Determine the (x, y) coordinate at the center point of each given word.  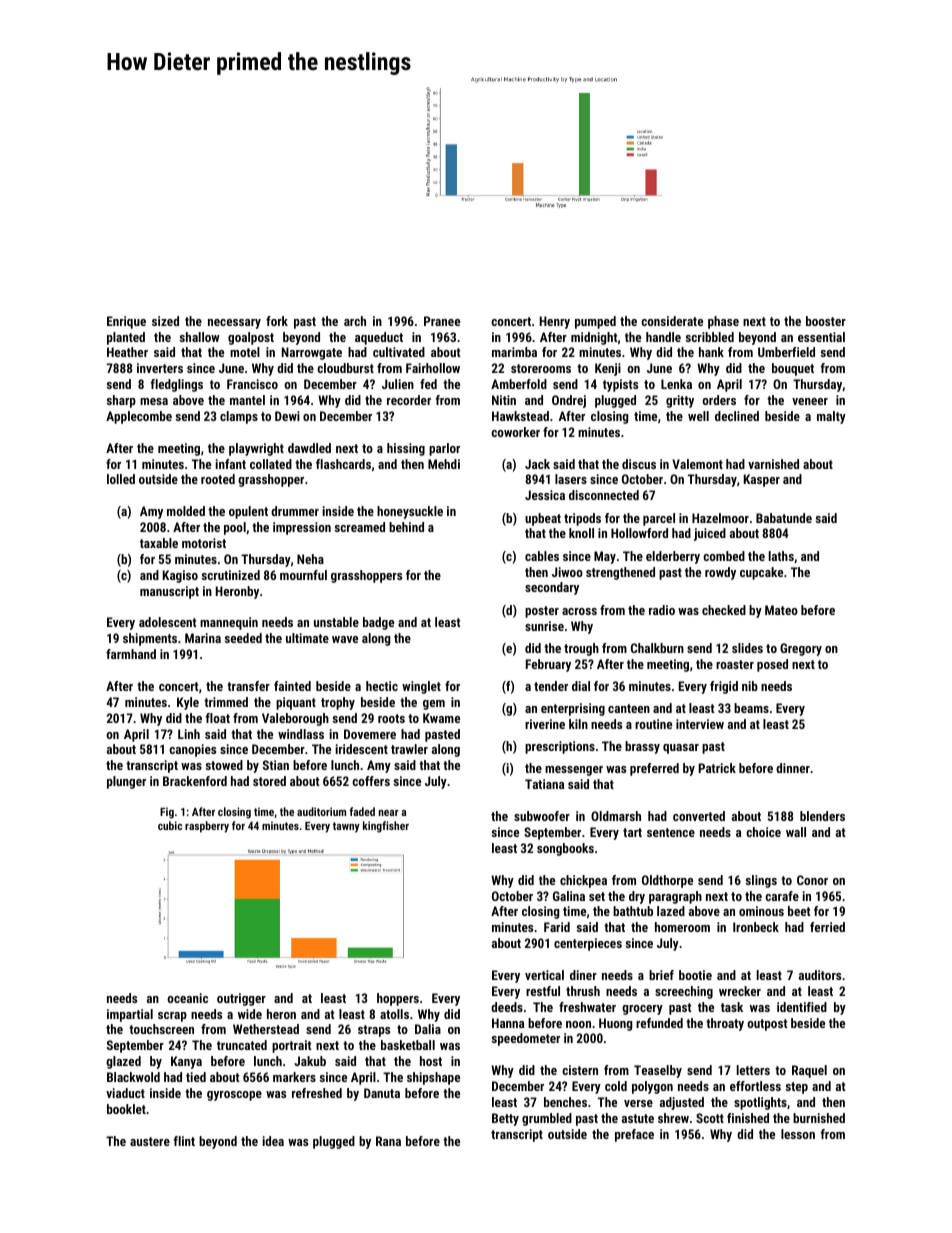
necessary (234, 324)
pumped (595, 322)
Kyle (188, 703)
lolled (121, 479)
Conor (812, 880)
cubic (170, 825)
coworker (515, 432)
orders (719, 400)
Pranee (442, 321)
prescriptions (560, 747)
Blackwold (133, 1077)
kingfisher (386, 827)
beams (751, 708)
